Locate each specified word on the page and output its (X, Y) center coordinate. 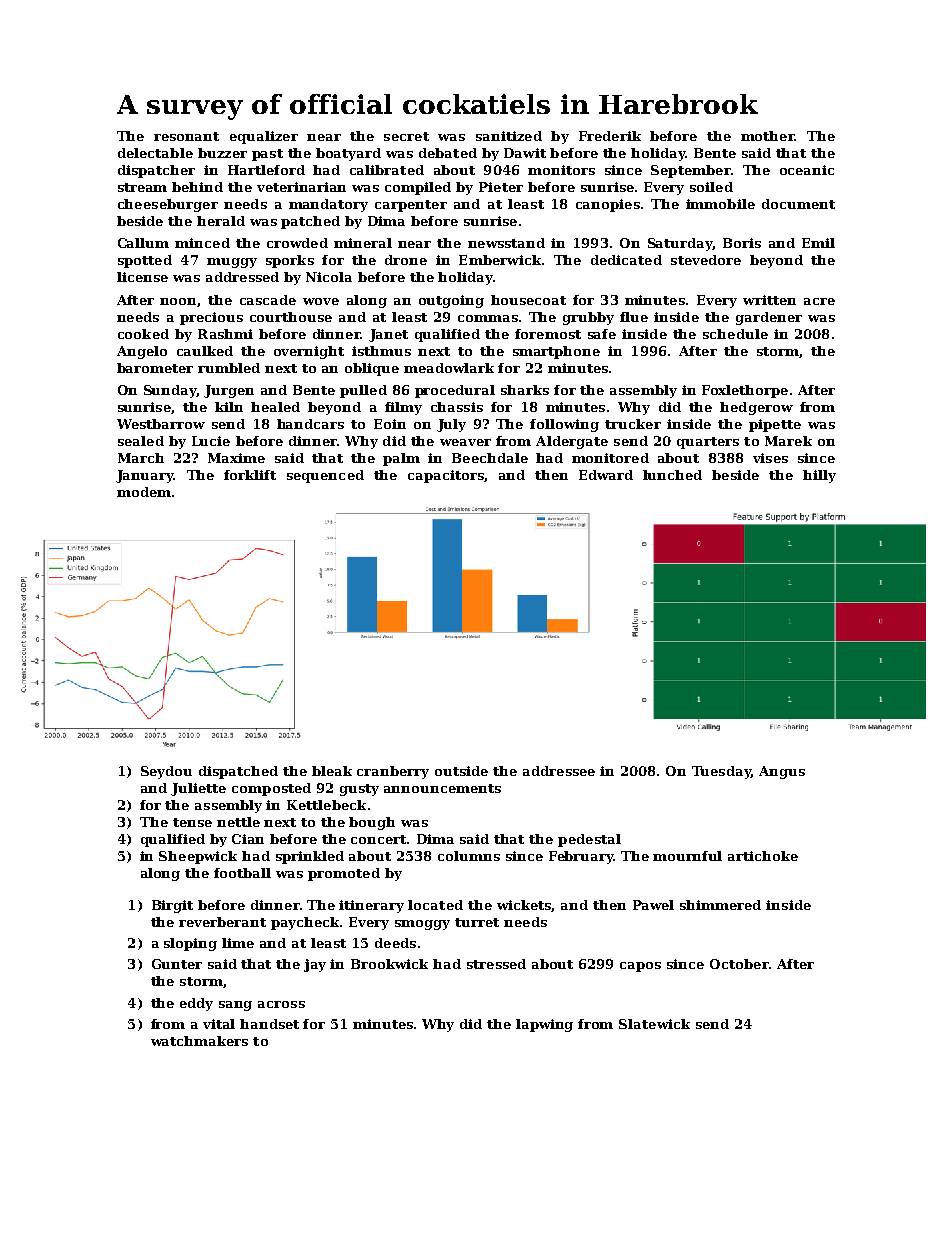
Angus (782, 772)
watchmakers (199, 1041)
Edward (606, 475)
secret (406, 136)
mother (768, 136)
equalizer (264, 137)
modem (144, 492)
